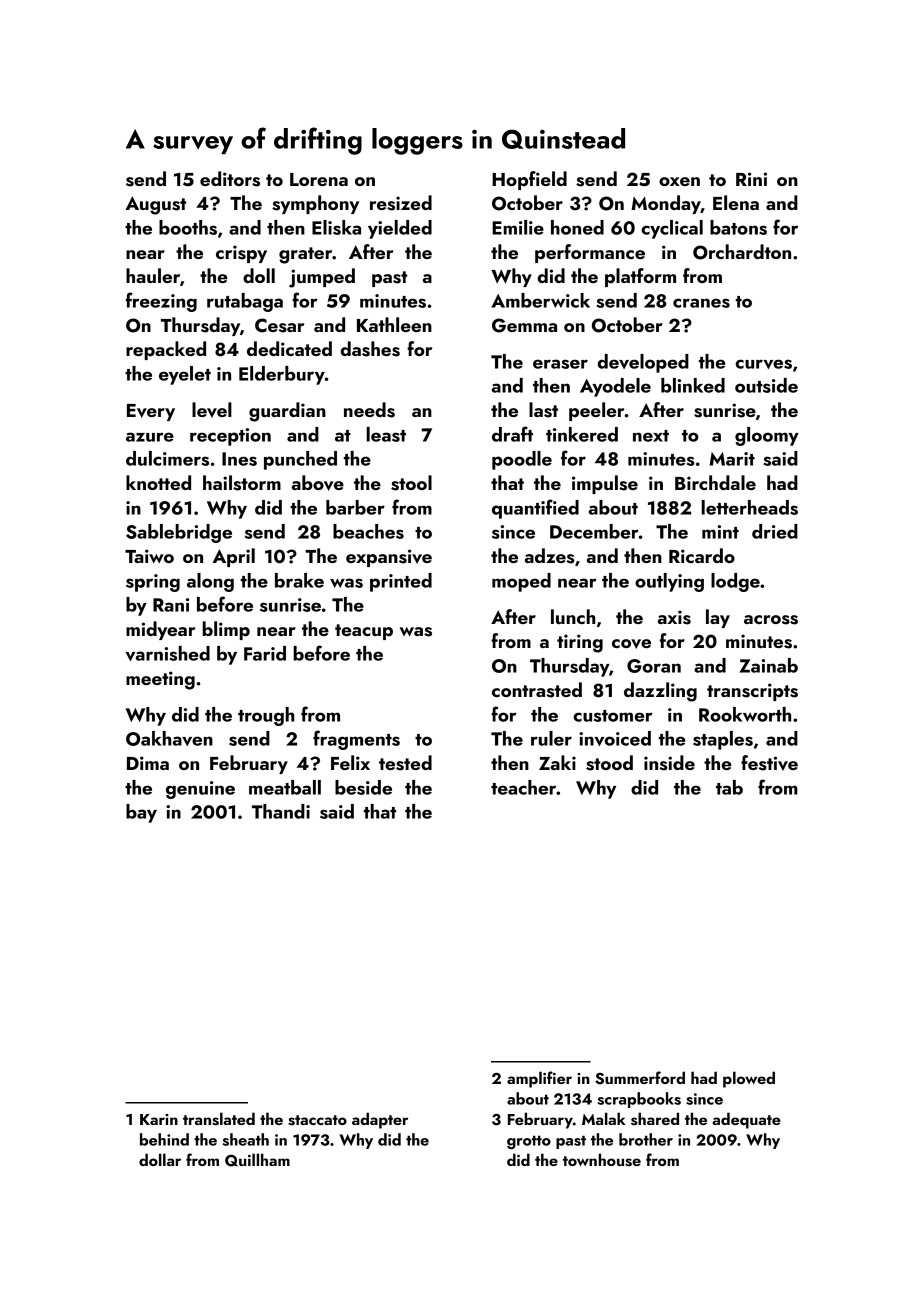  I want to click on Gemma, so click(524, 325).
